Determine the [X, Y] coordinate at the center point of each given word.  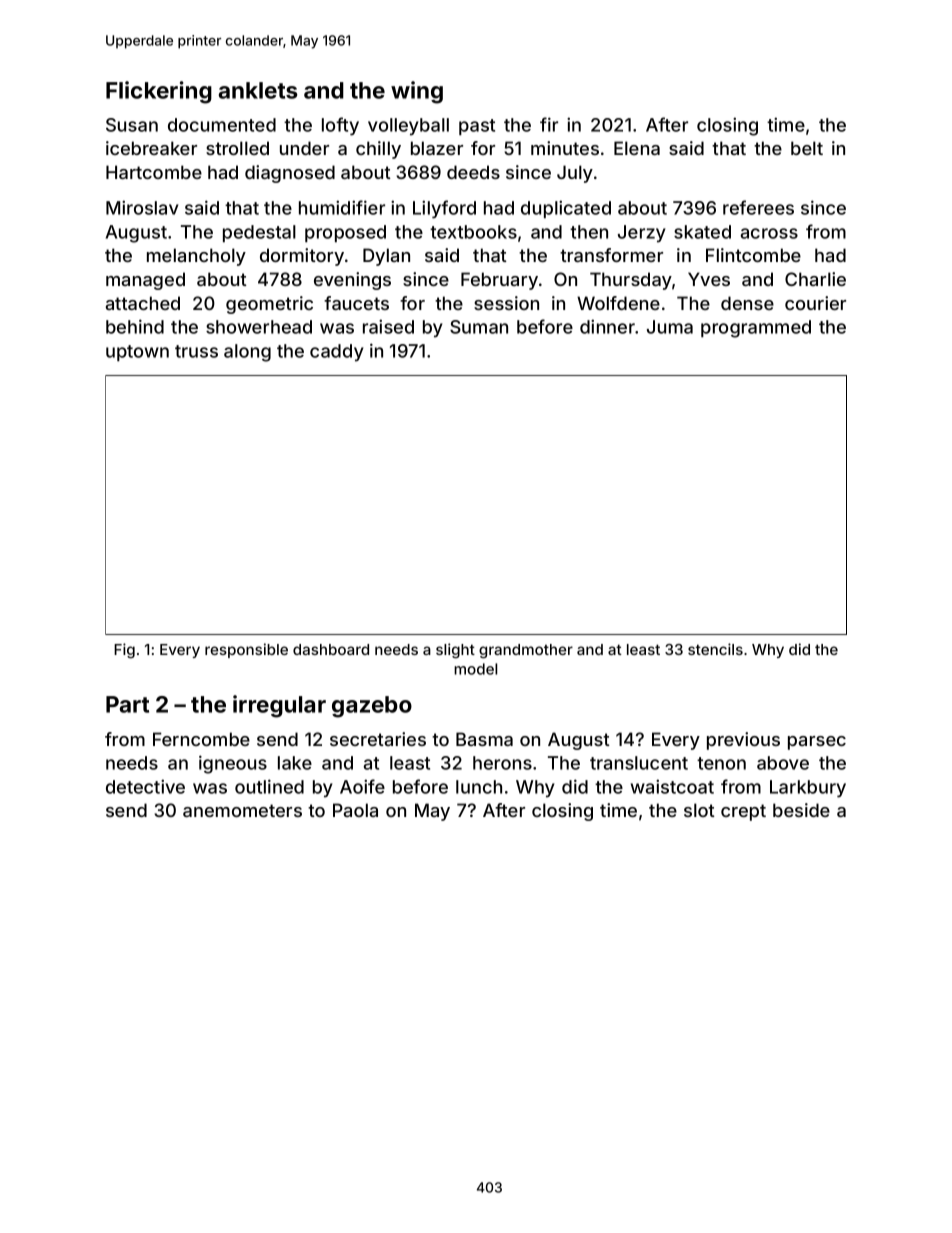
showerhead [259, 327]
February [499, 281]
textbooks [473, 232]
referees [758, 207]
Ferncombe [201, 739]
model [475, 669]
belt [807, 148]
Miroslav [142, 207]
